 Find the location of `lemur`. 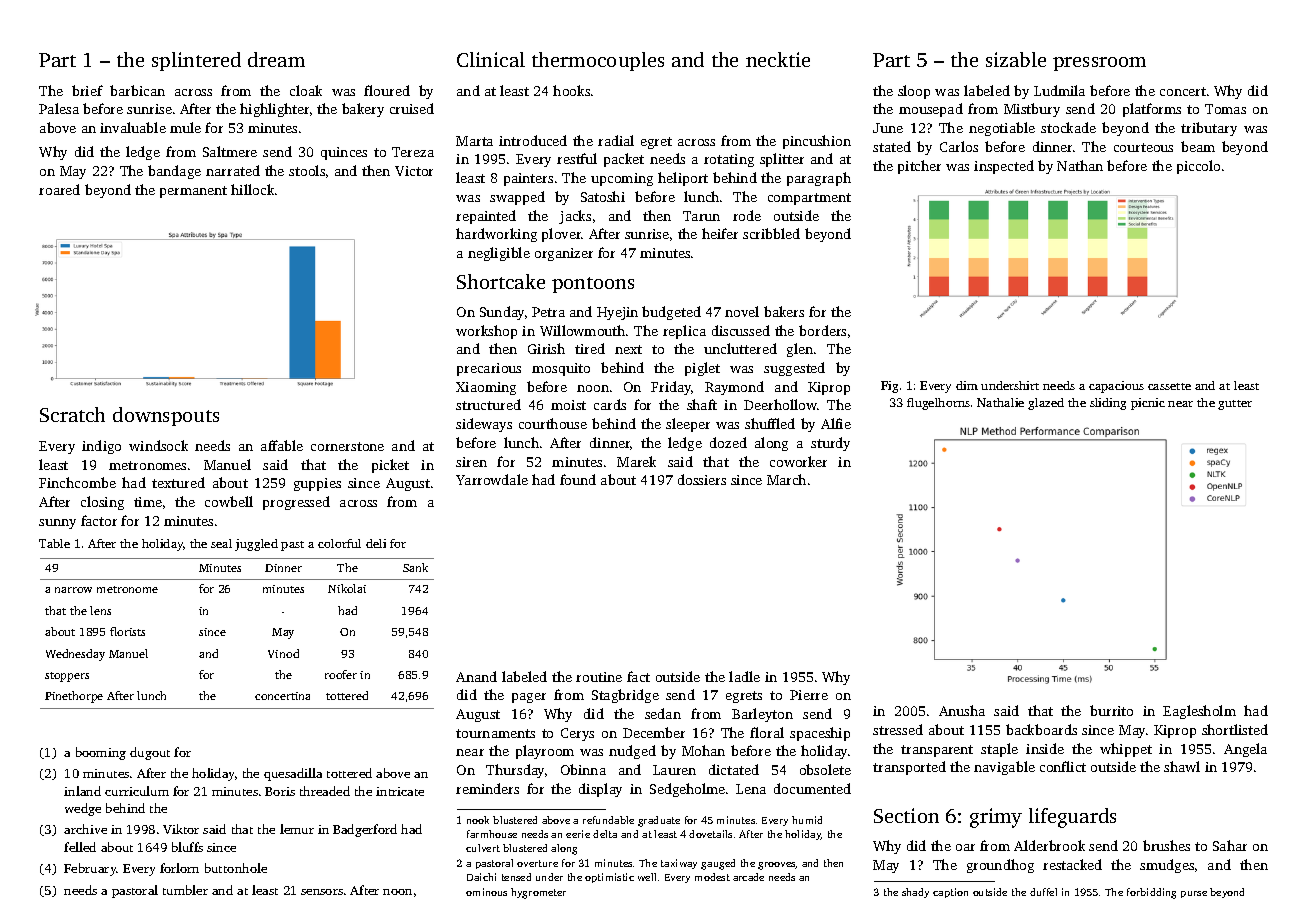

lemur is located at coordinates (297, 829).
